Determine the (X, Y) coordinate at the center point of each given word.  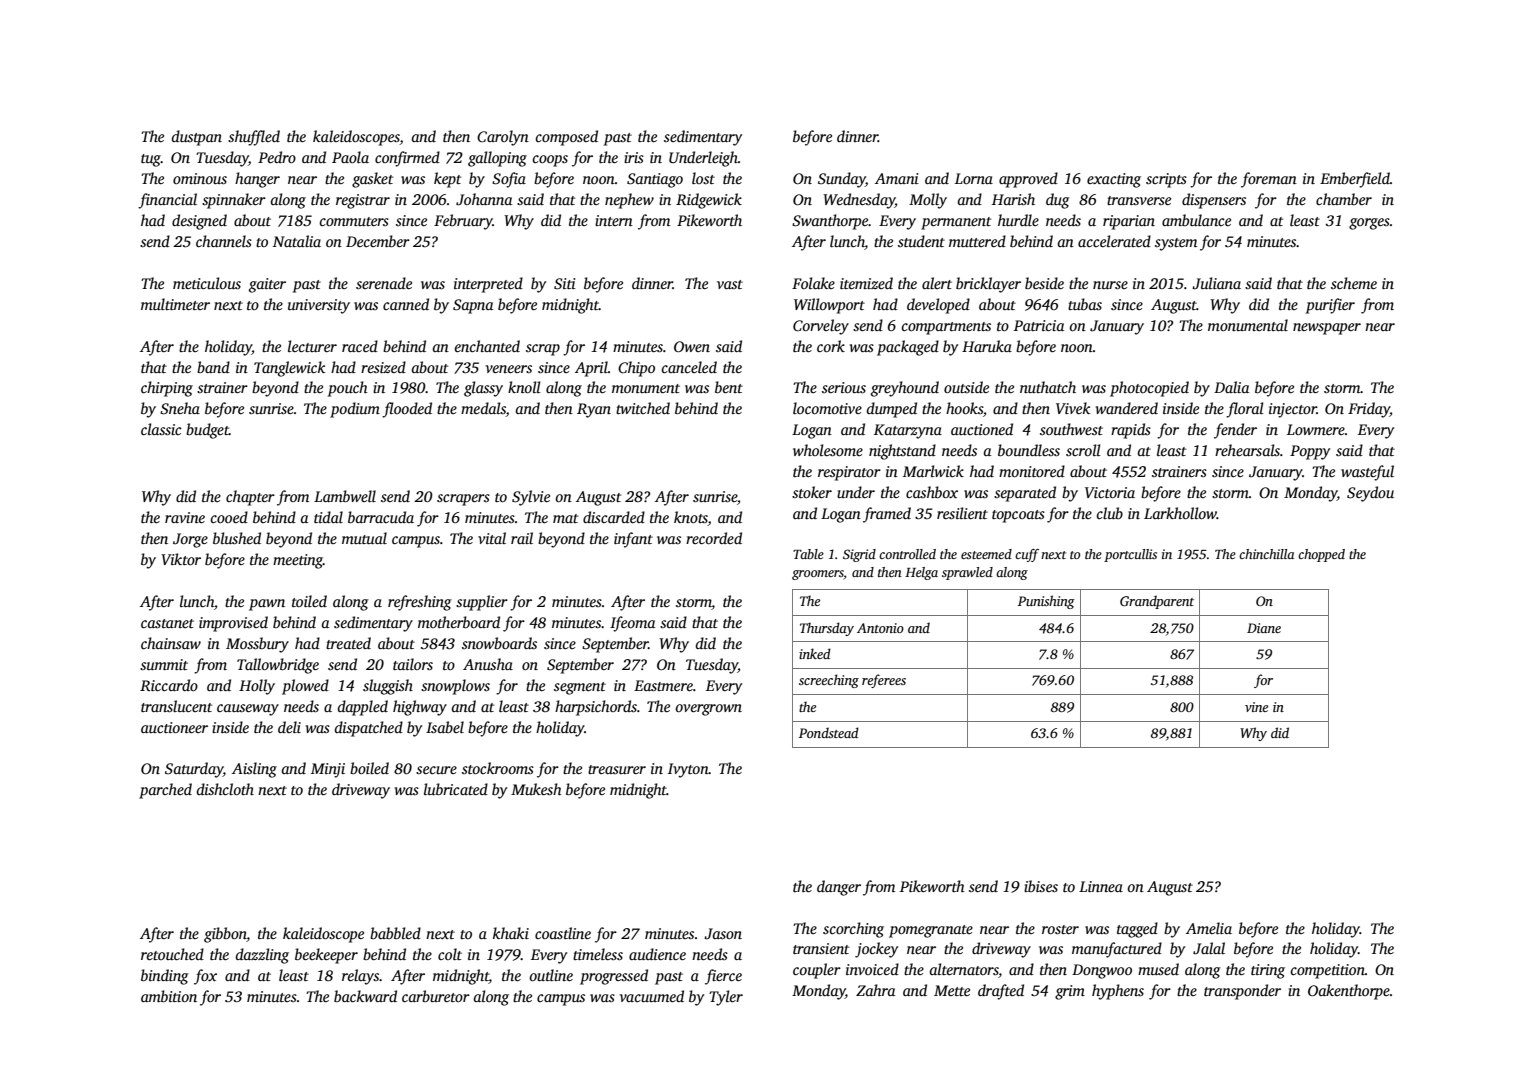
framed (887, 515)
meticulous (207, 283)
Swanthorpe (830, 222)
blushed (237, 538)
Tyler (726, 998)
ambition (169, 996)
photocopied (1149, 389)
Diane (1264, 628)
